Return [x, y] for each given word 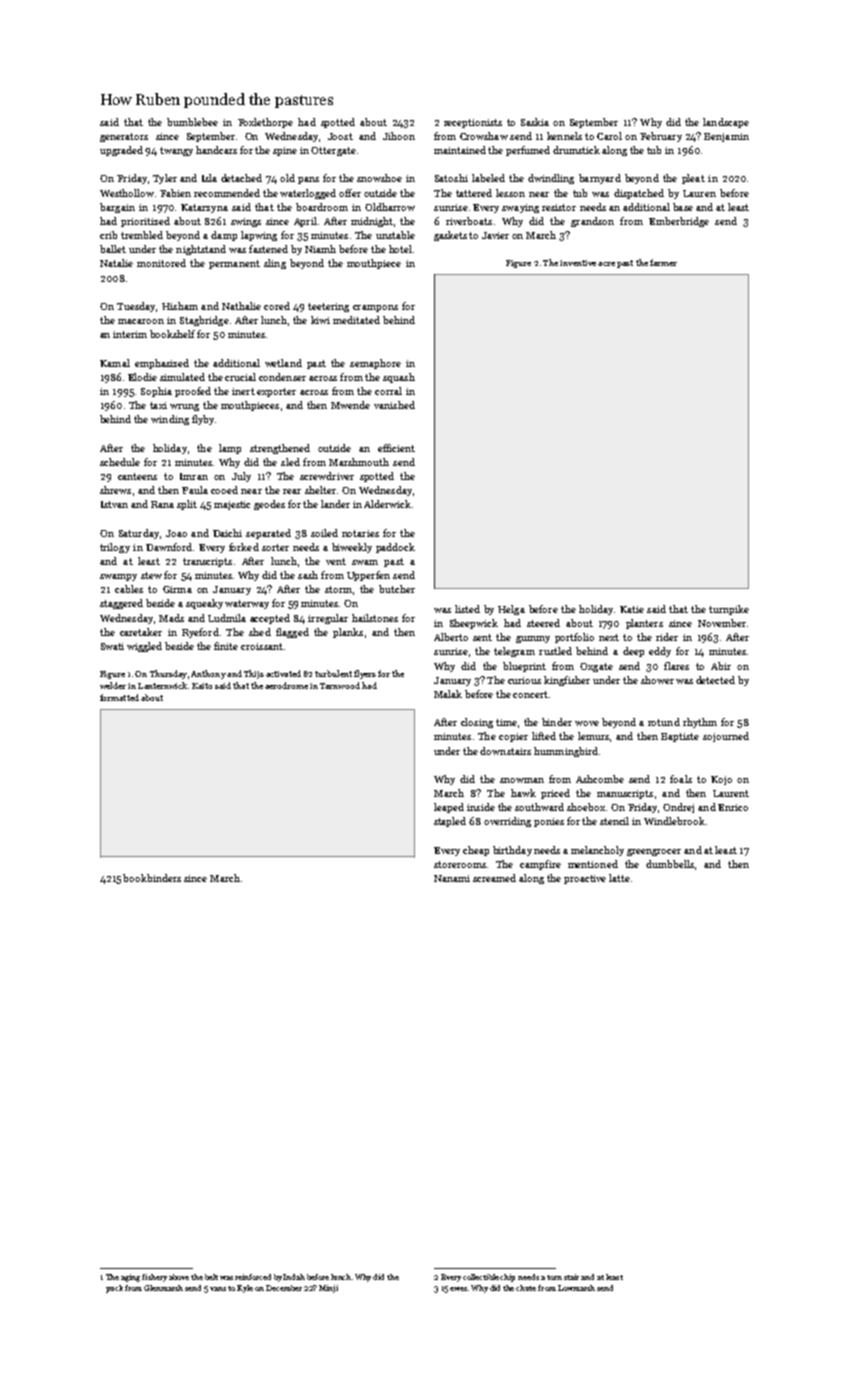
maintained [460, 150]
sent [482, 637]
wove [587, 723]
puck [114, 1289]
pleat [693, 179]
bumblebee [192, 122]
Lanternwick [162, 685]
